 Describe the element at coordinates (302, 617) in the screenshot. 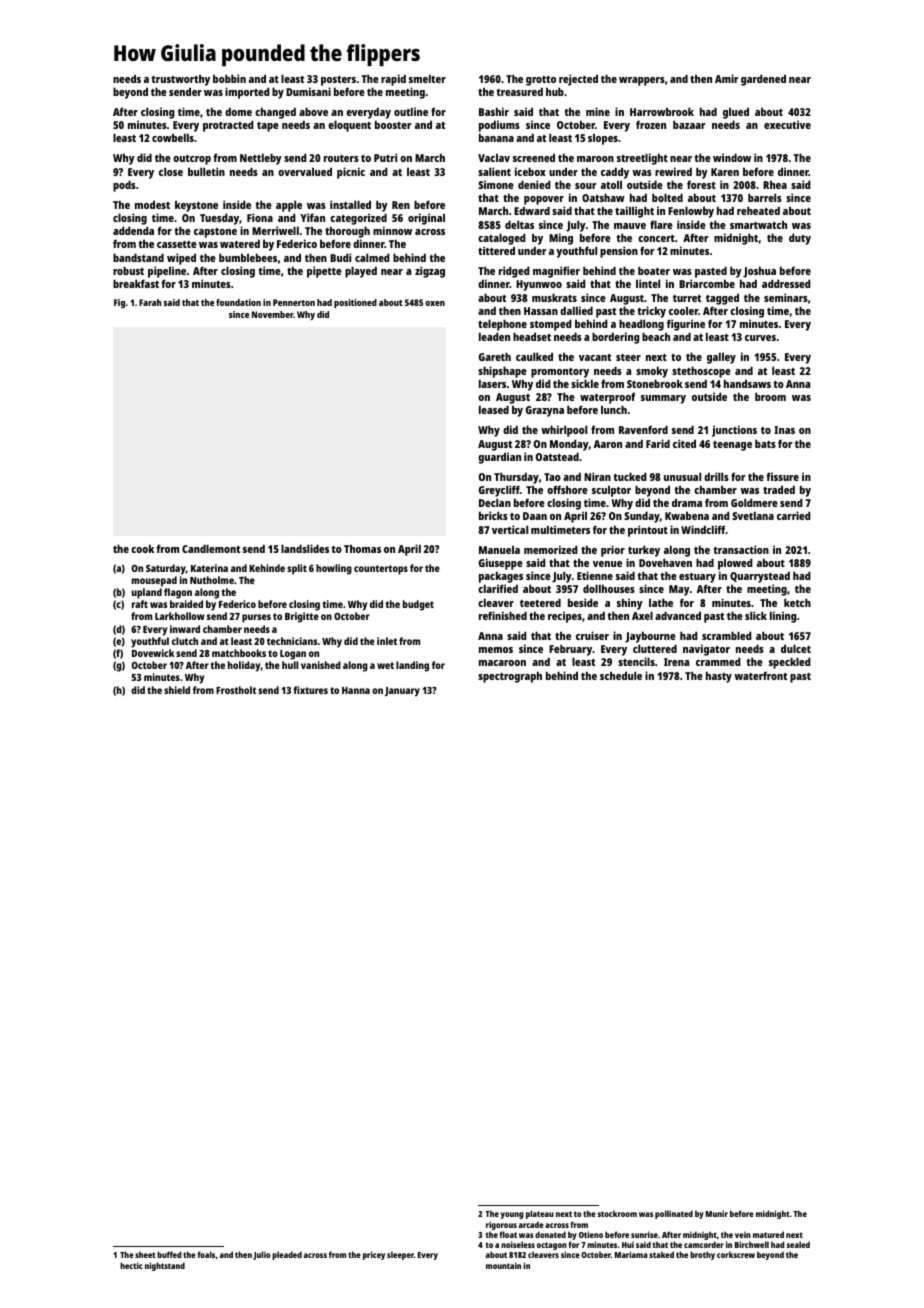

I see `Brigitte` at that location.
